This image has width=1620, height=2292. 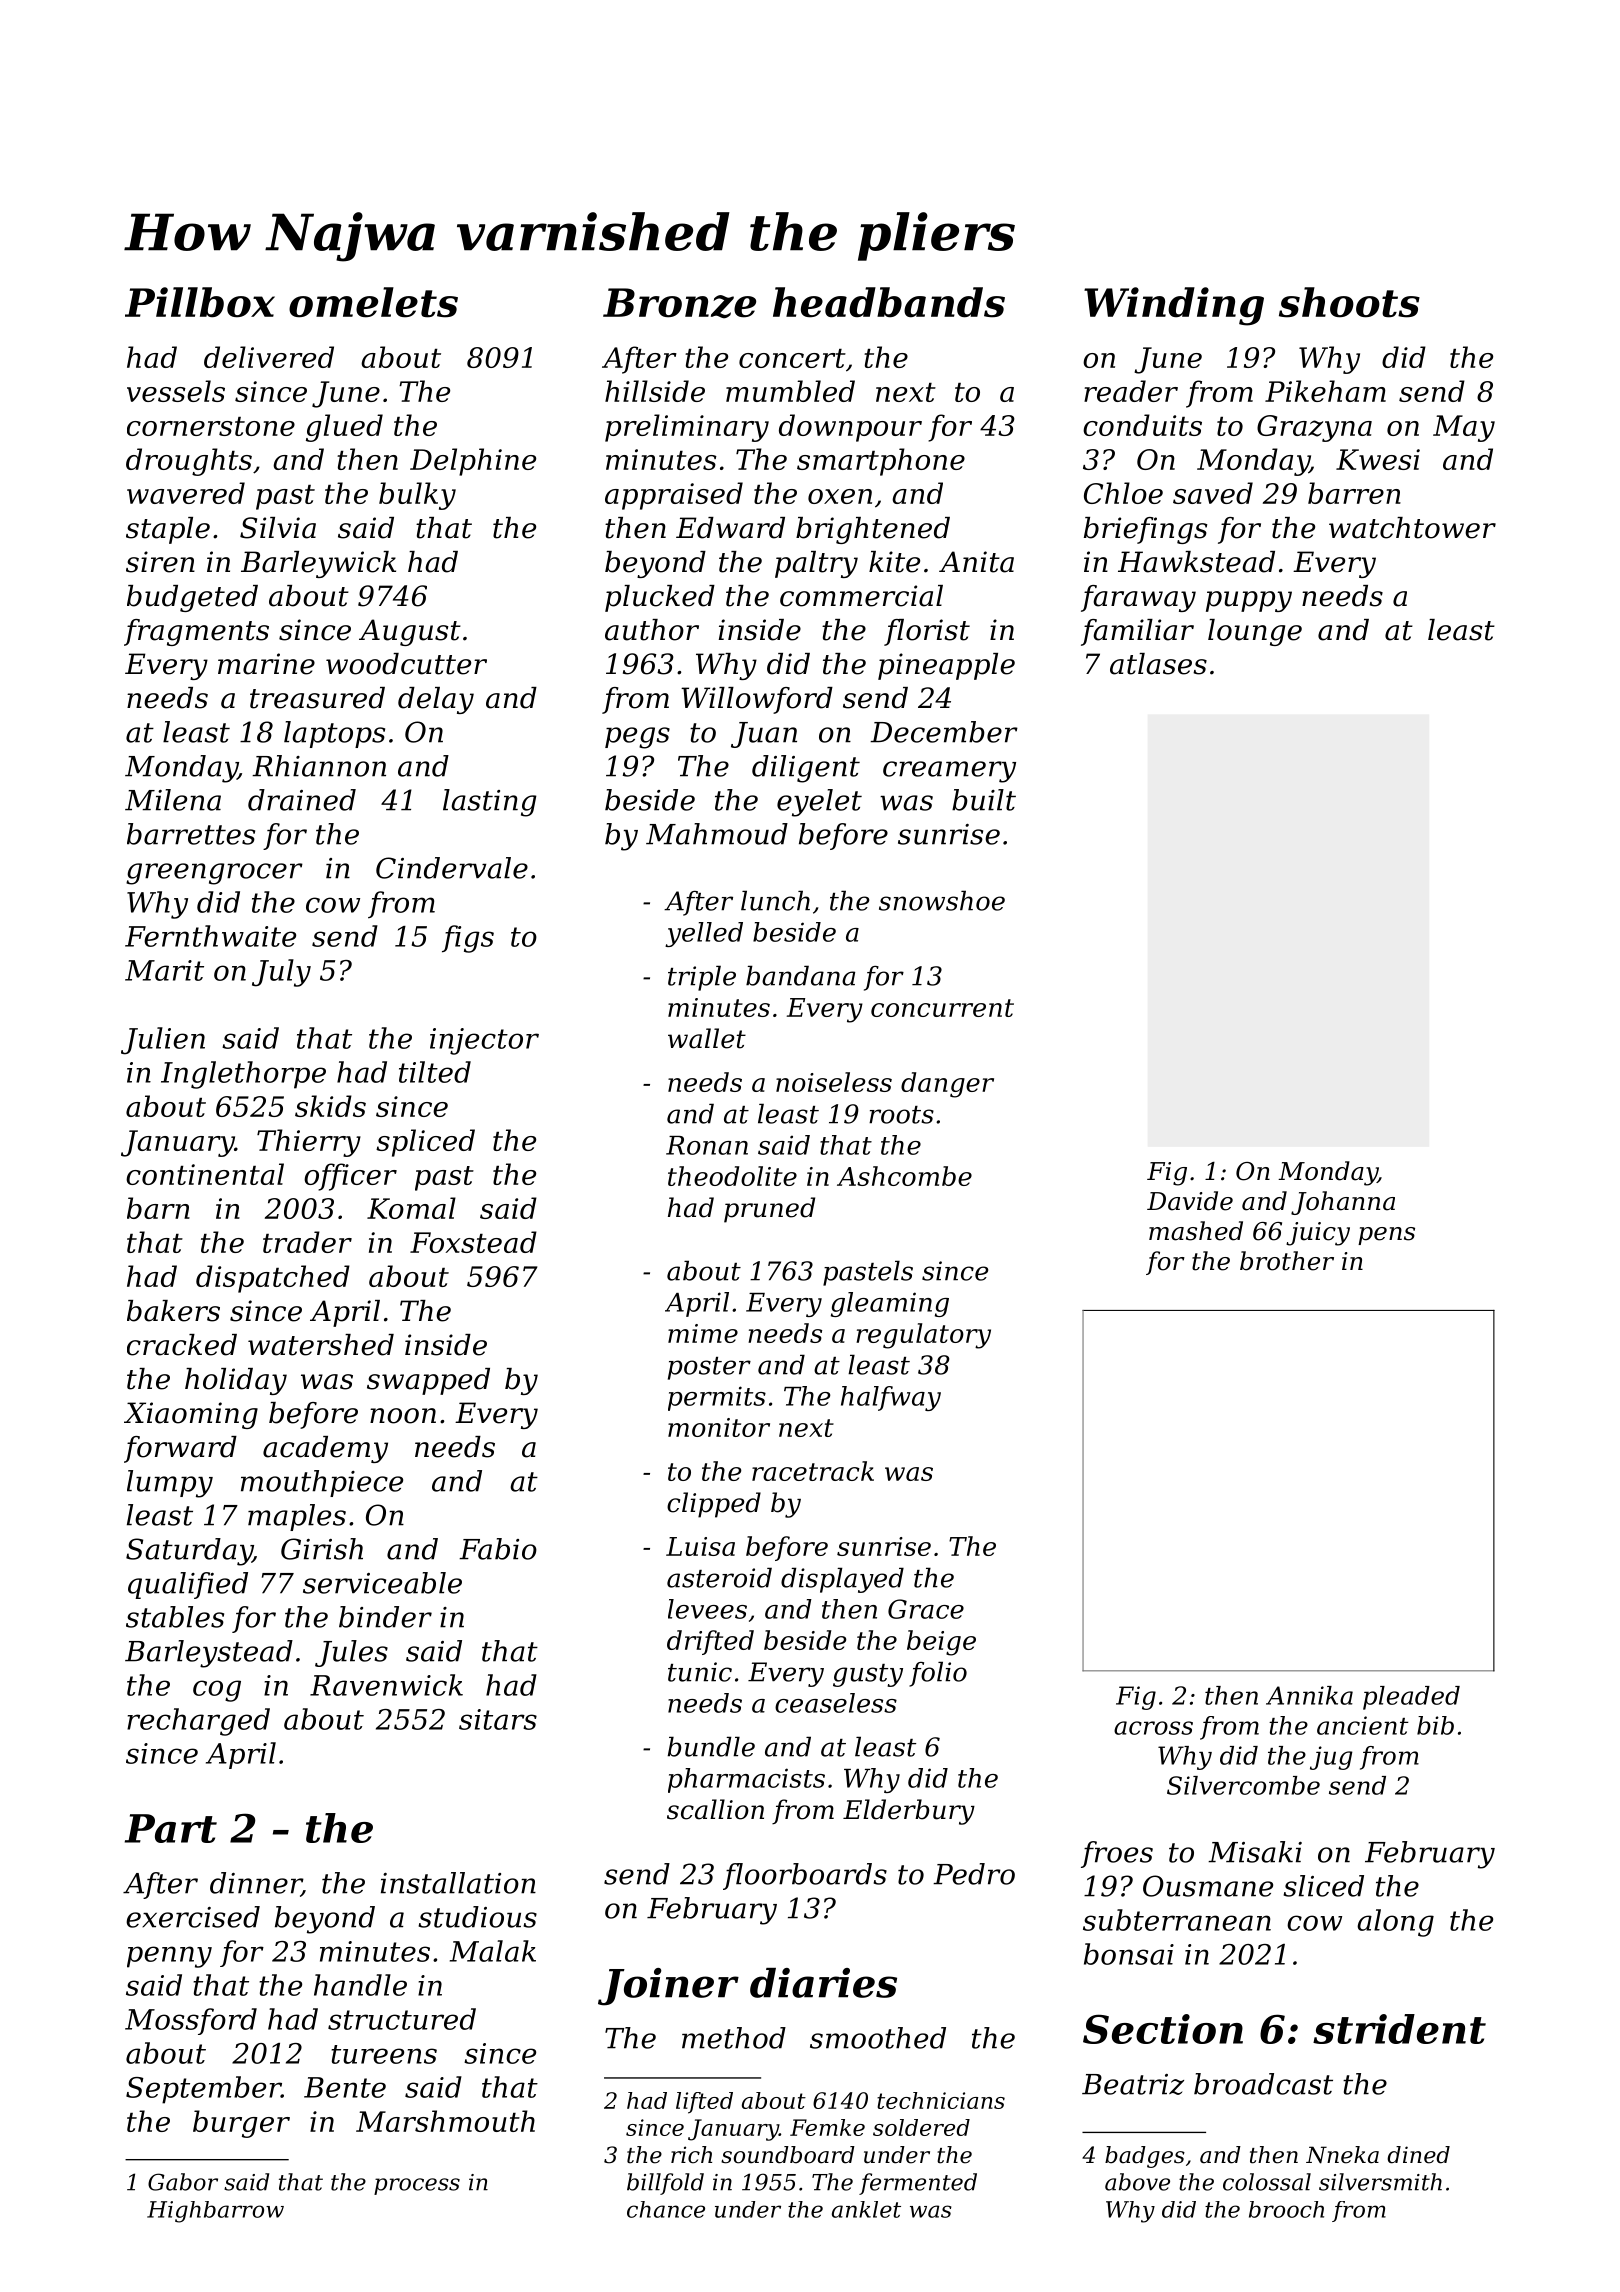 I want to click on chance, so click(x=666, y=2209).
